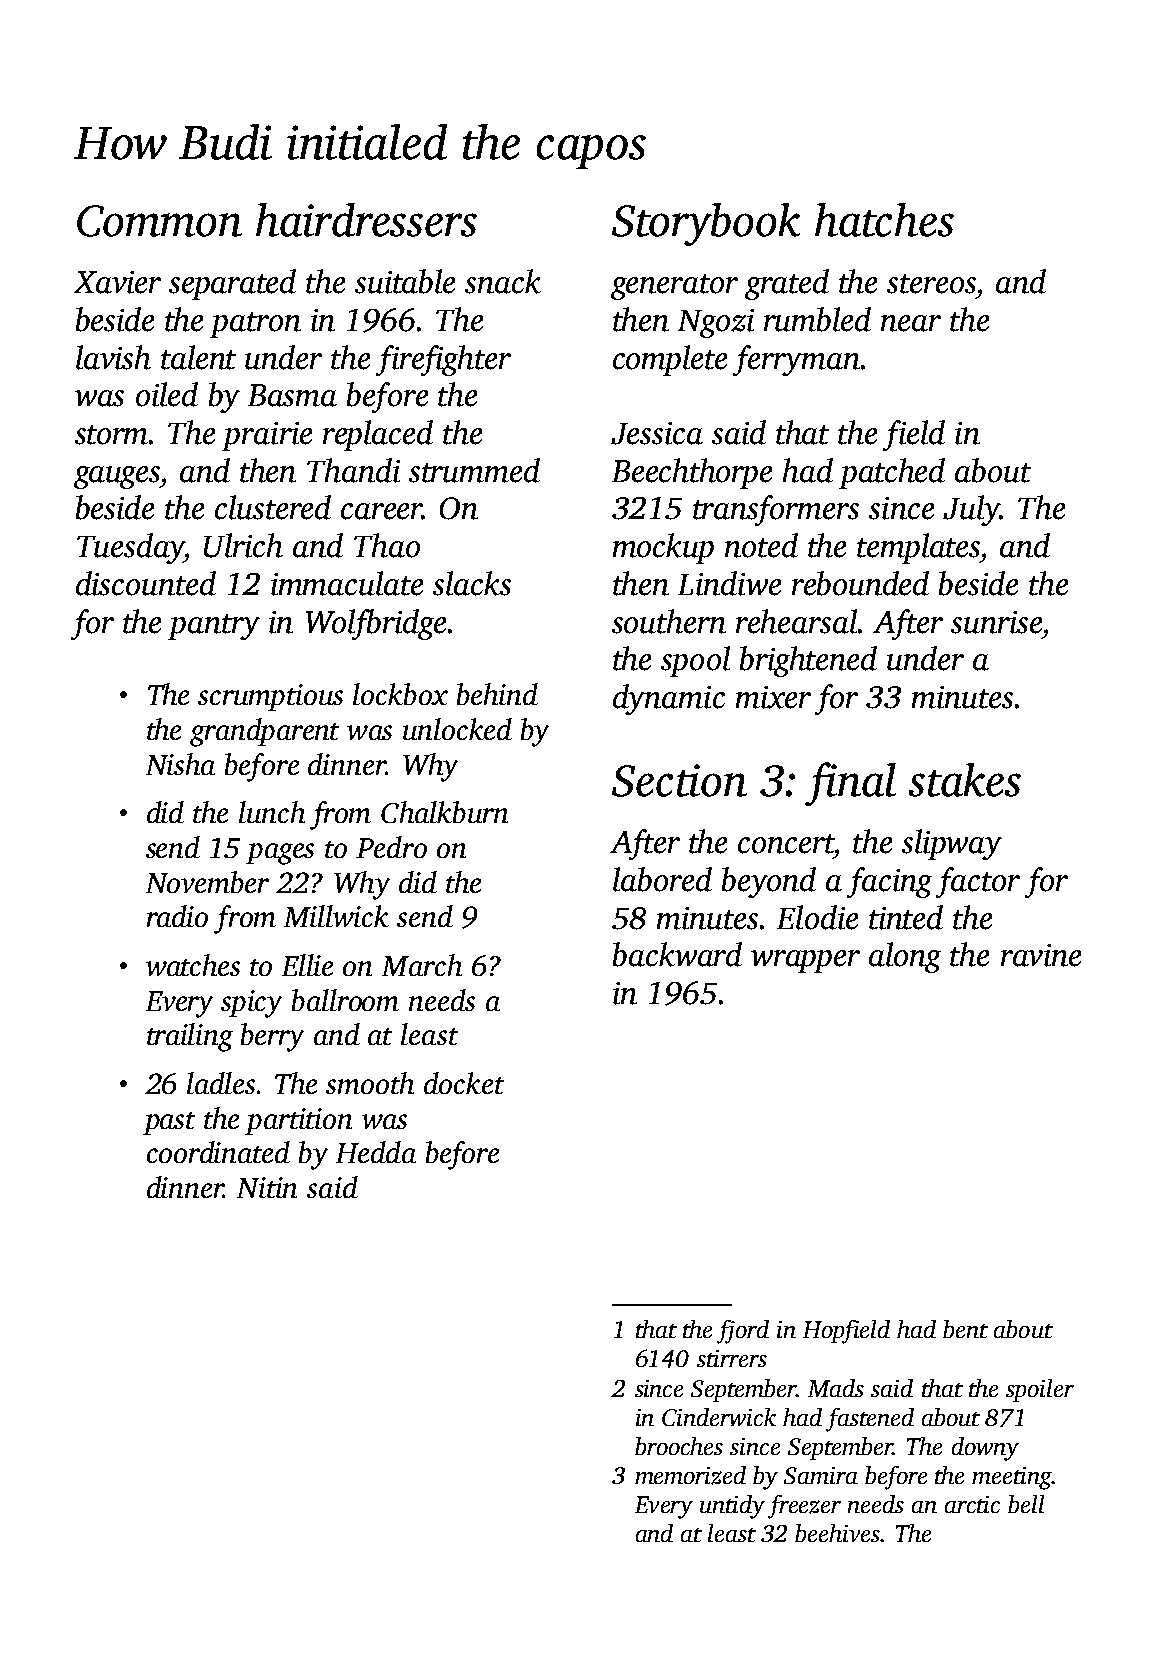 This screenshot has width=1165, height=1654. I want to click on spool, so click(695, 661).
